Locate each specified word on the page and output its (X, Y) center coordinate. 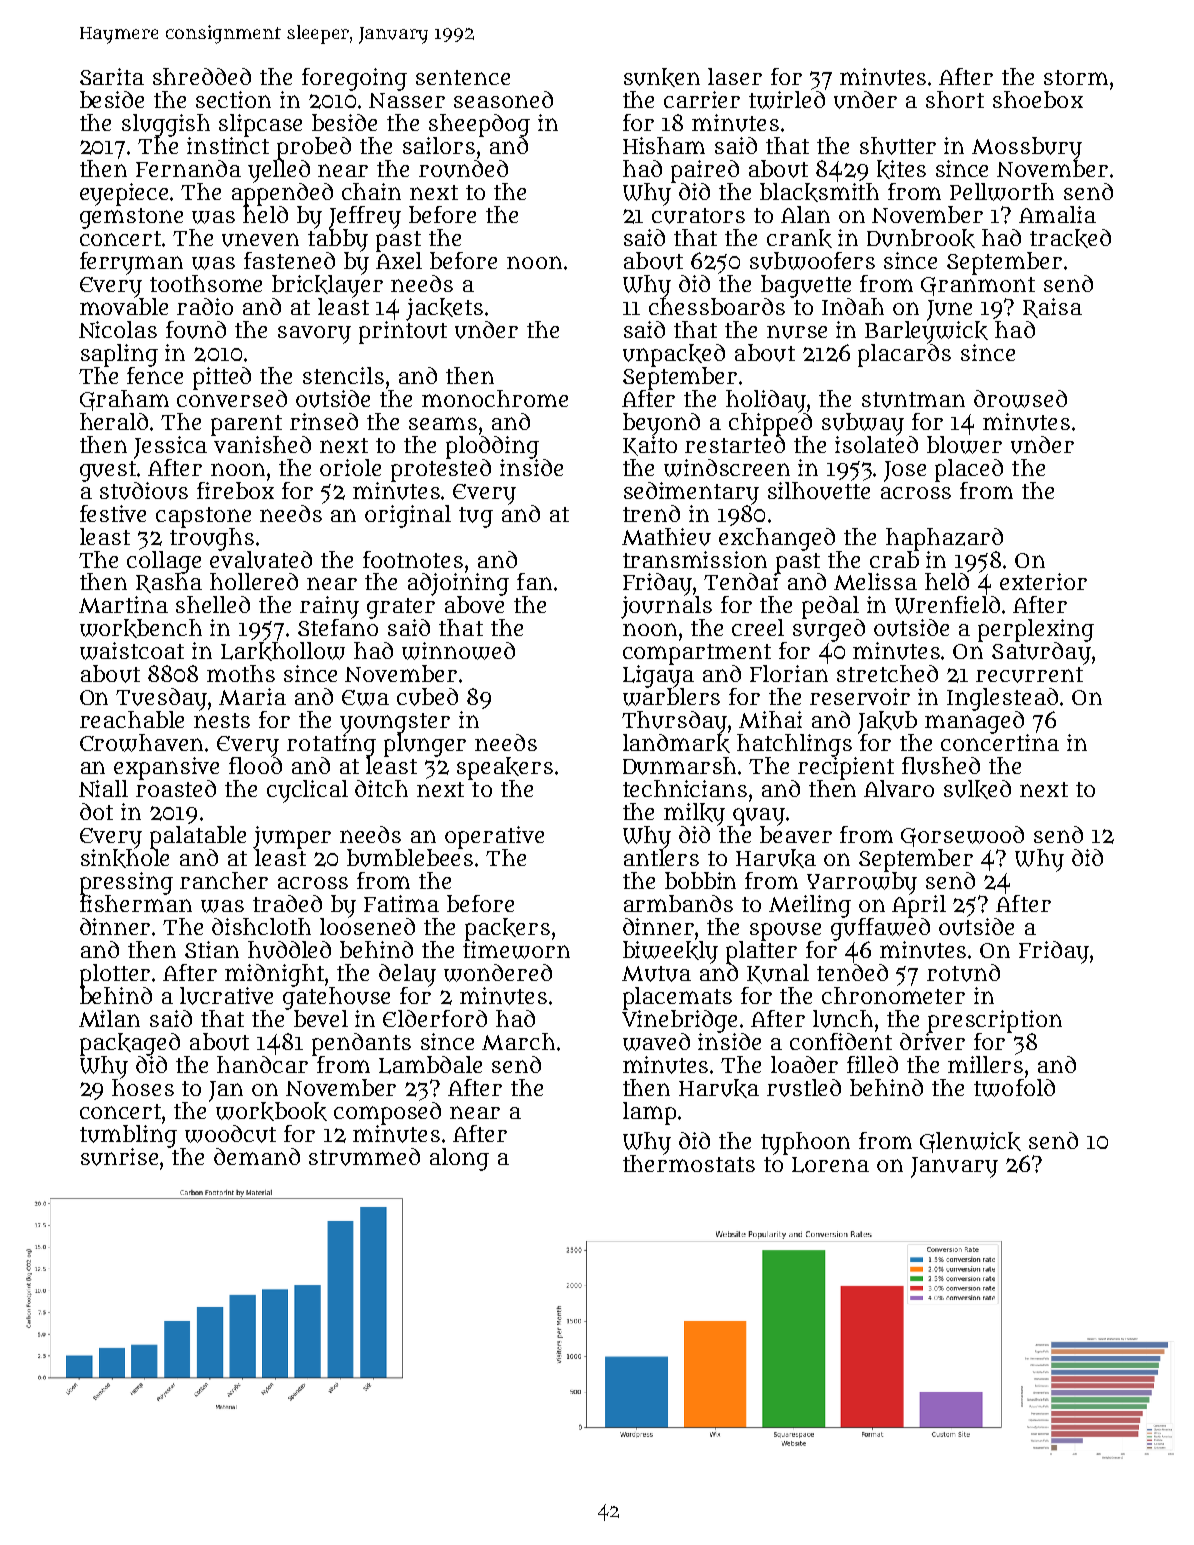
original (408, 516)
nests (222, 720)
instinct (228, 145)
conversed (232, 398)
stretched (887, 673)
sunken (662, 77)
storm (1076, 77)
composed (387, 1113)
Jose (905, 471)
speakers (505, 768)
